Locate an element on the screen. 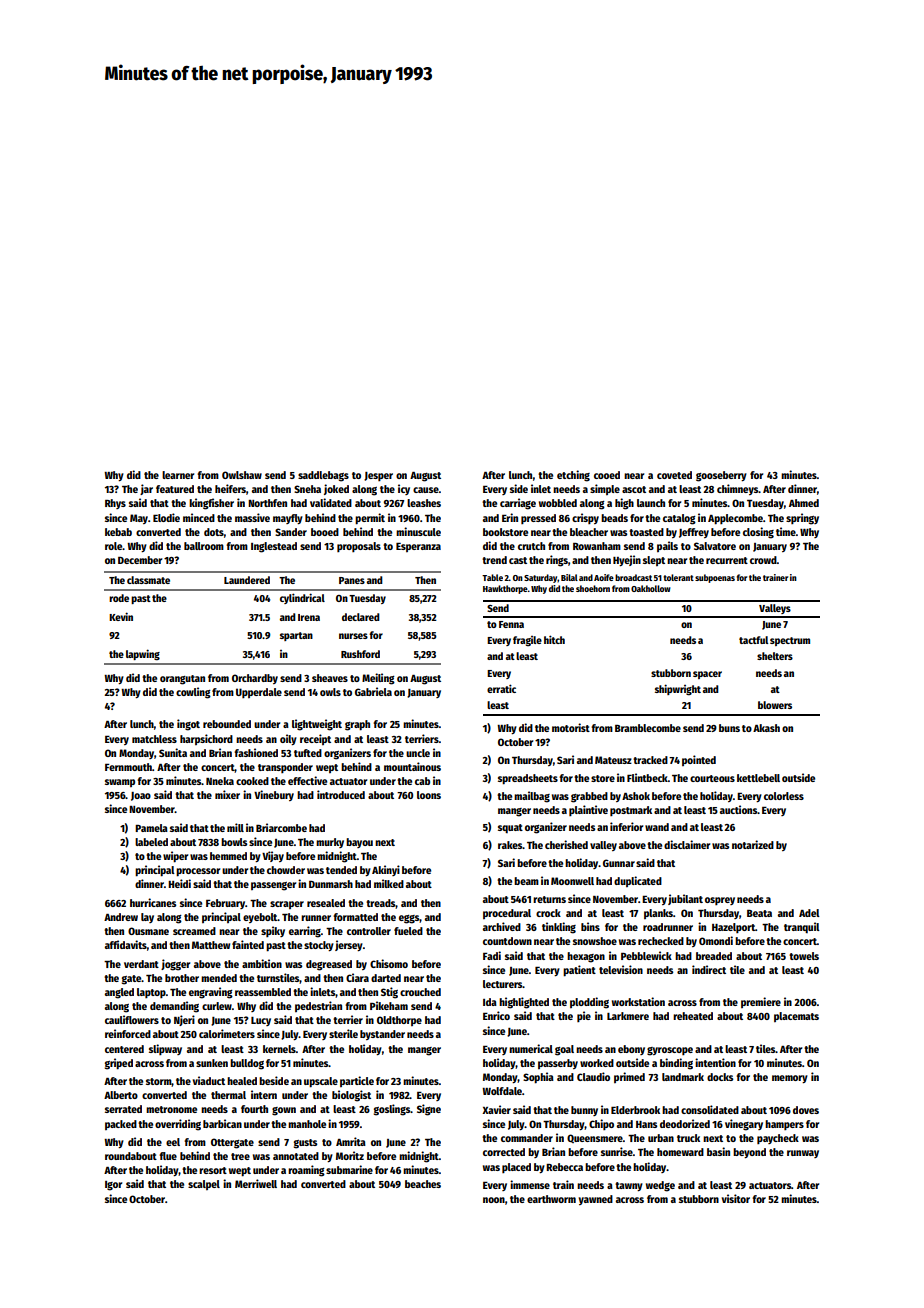 Image resolution: width=924 pixels, height=1308 pixels. noon is located at coordinates (494, 1200).
